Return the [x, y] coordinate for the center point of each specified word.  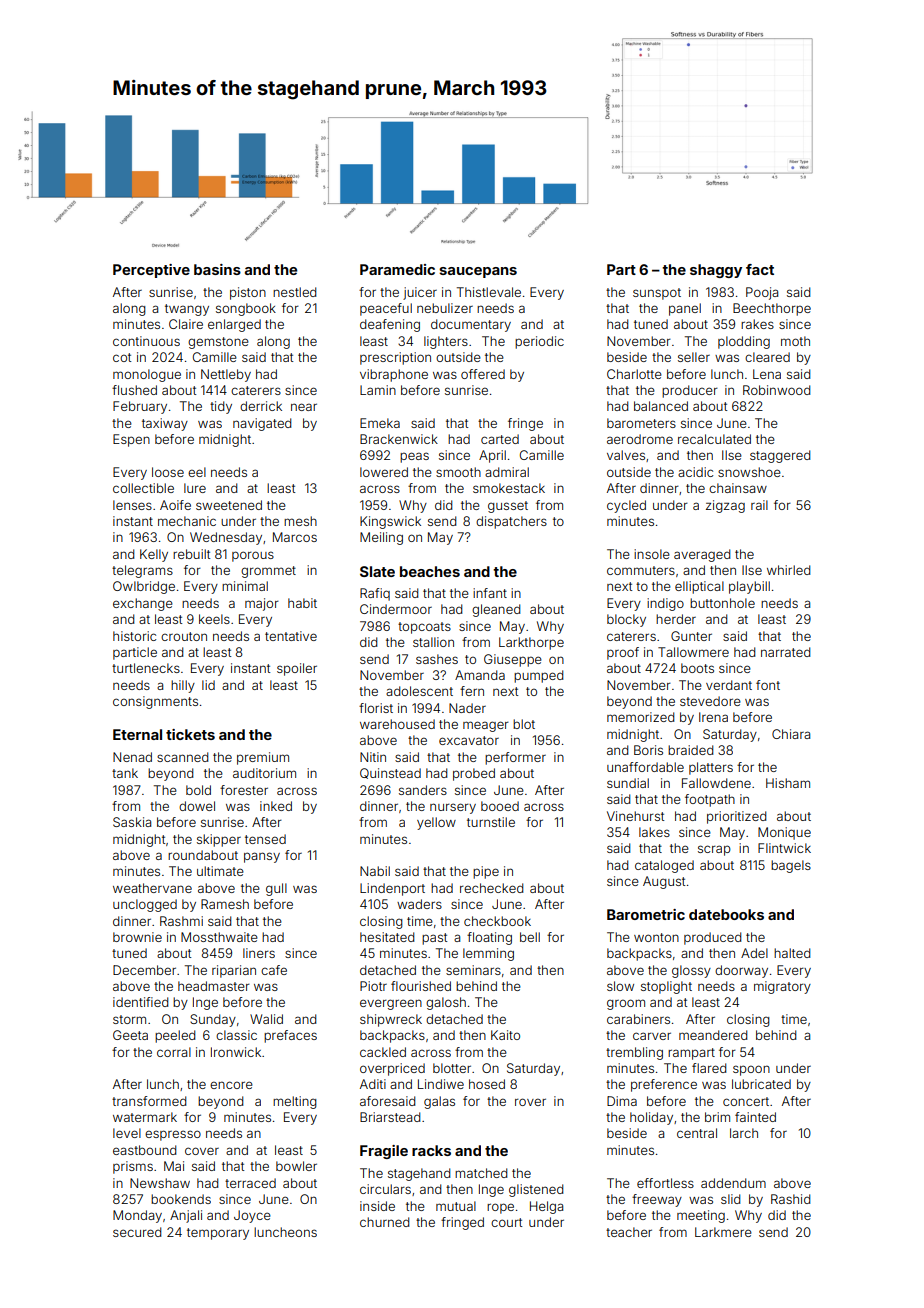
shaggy [716, 271]
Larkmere [723, 1232]
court [506, 1222]
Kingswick [390, 522]
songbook [246, 309]
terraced [250, 1183]
